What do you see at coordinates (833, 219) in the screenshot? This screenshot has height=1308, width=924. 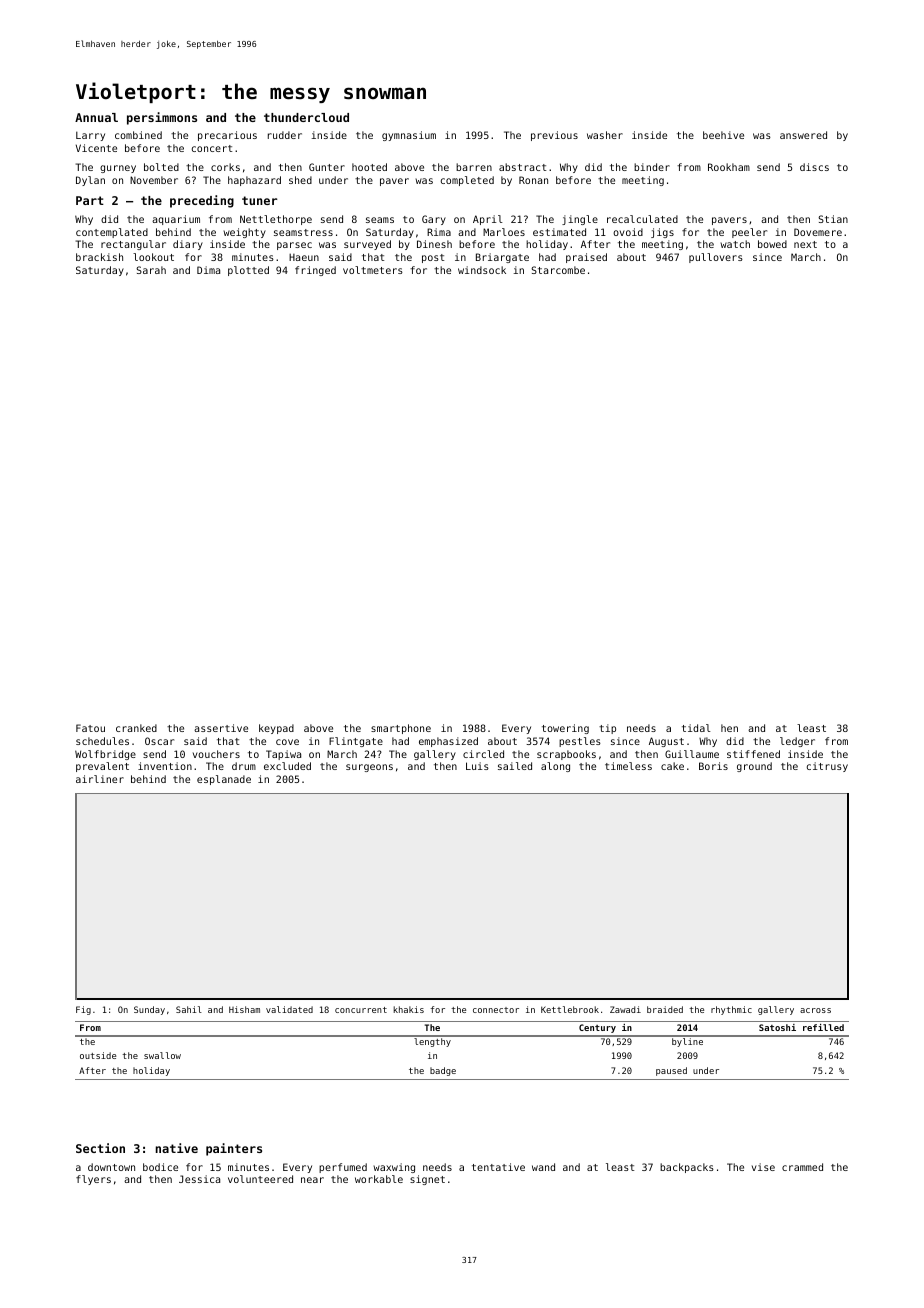 I see `Stian` at bounding box center [833, 219].
